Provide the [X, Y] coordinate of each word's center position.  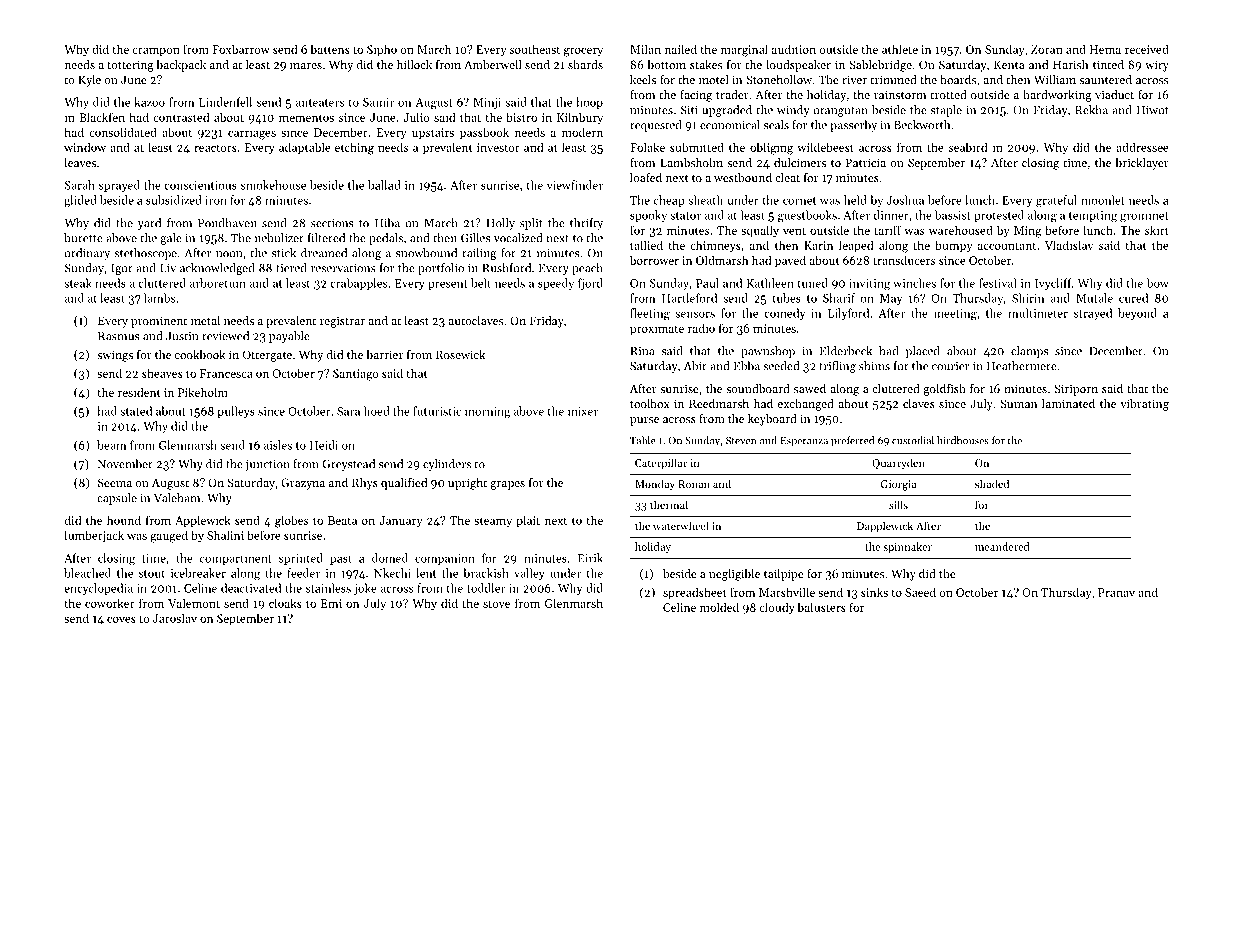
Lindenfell [225, 102]
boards [958, 79]
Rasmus [118, 336]
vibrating [1144, 405]
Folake [647, 147]
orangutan [840, 112]
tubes [787, 298]
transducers [904, 260]
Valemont [194, 603]
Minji [487, 103]
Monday [655, 485]
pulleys [236, 412]
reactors [215, 148]
